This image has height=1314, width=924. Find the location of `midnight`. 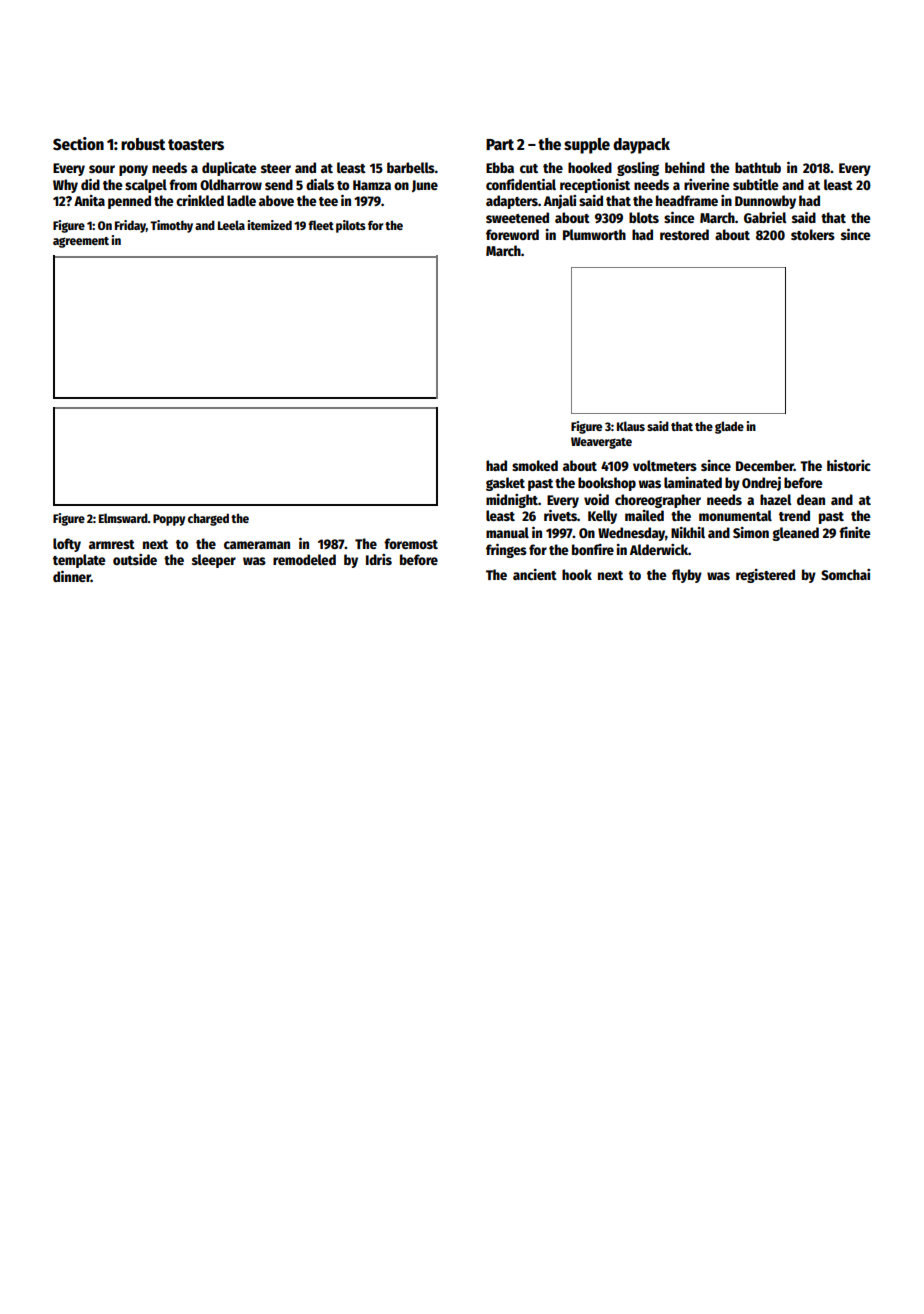

midnight is located at coordinates (512, 501).
